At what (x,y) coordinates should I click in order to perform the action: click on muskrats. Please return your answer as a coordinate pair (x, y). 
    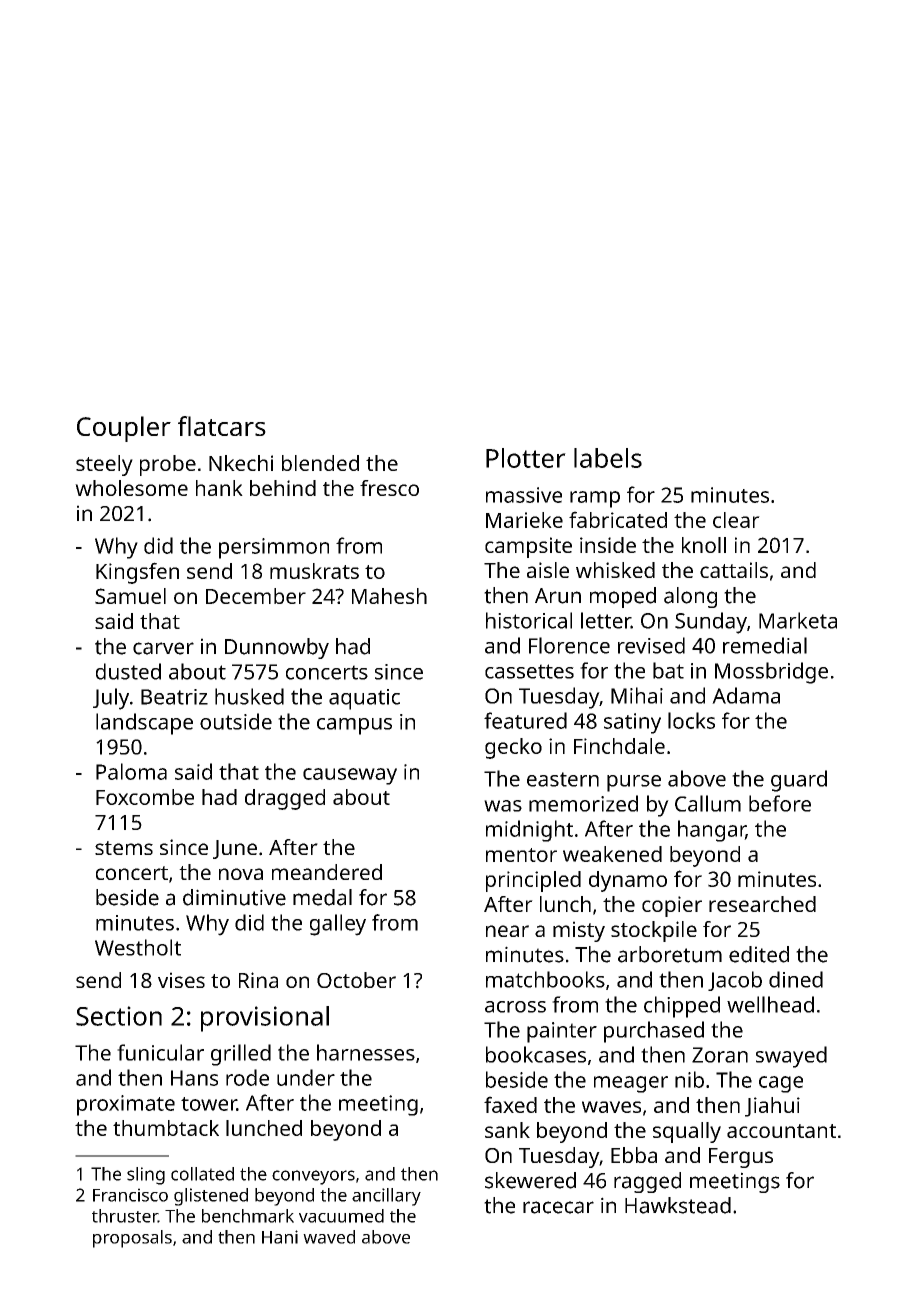
    Looking at the image, I should click on (314, 571).
